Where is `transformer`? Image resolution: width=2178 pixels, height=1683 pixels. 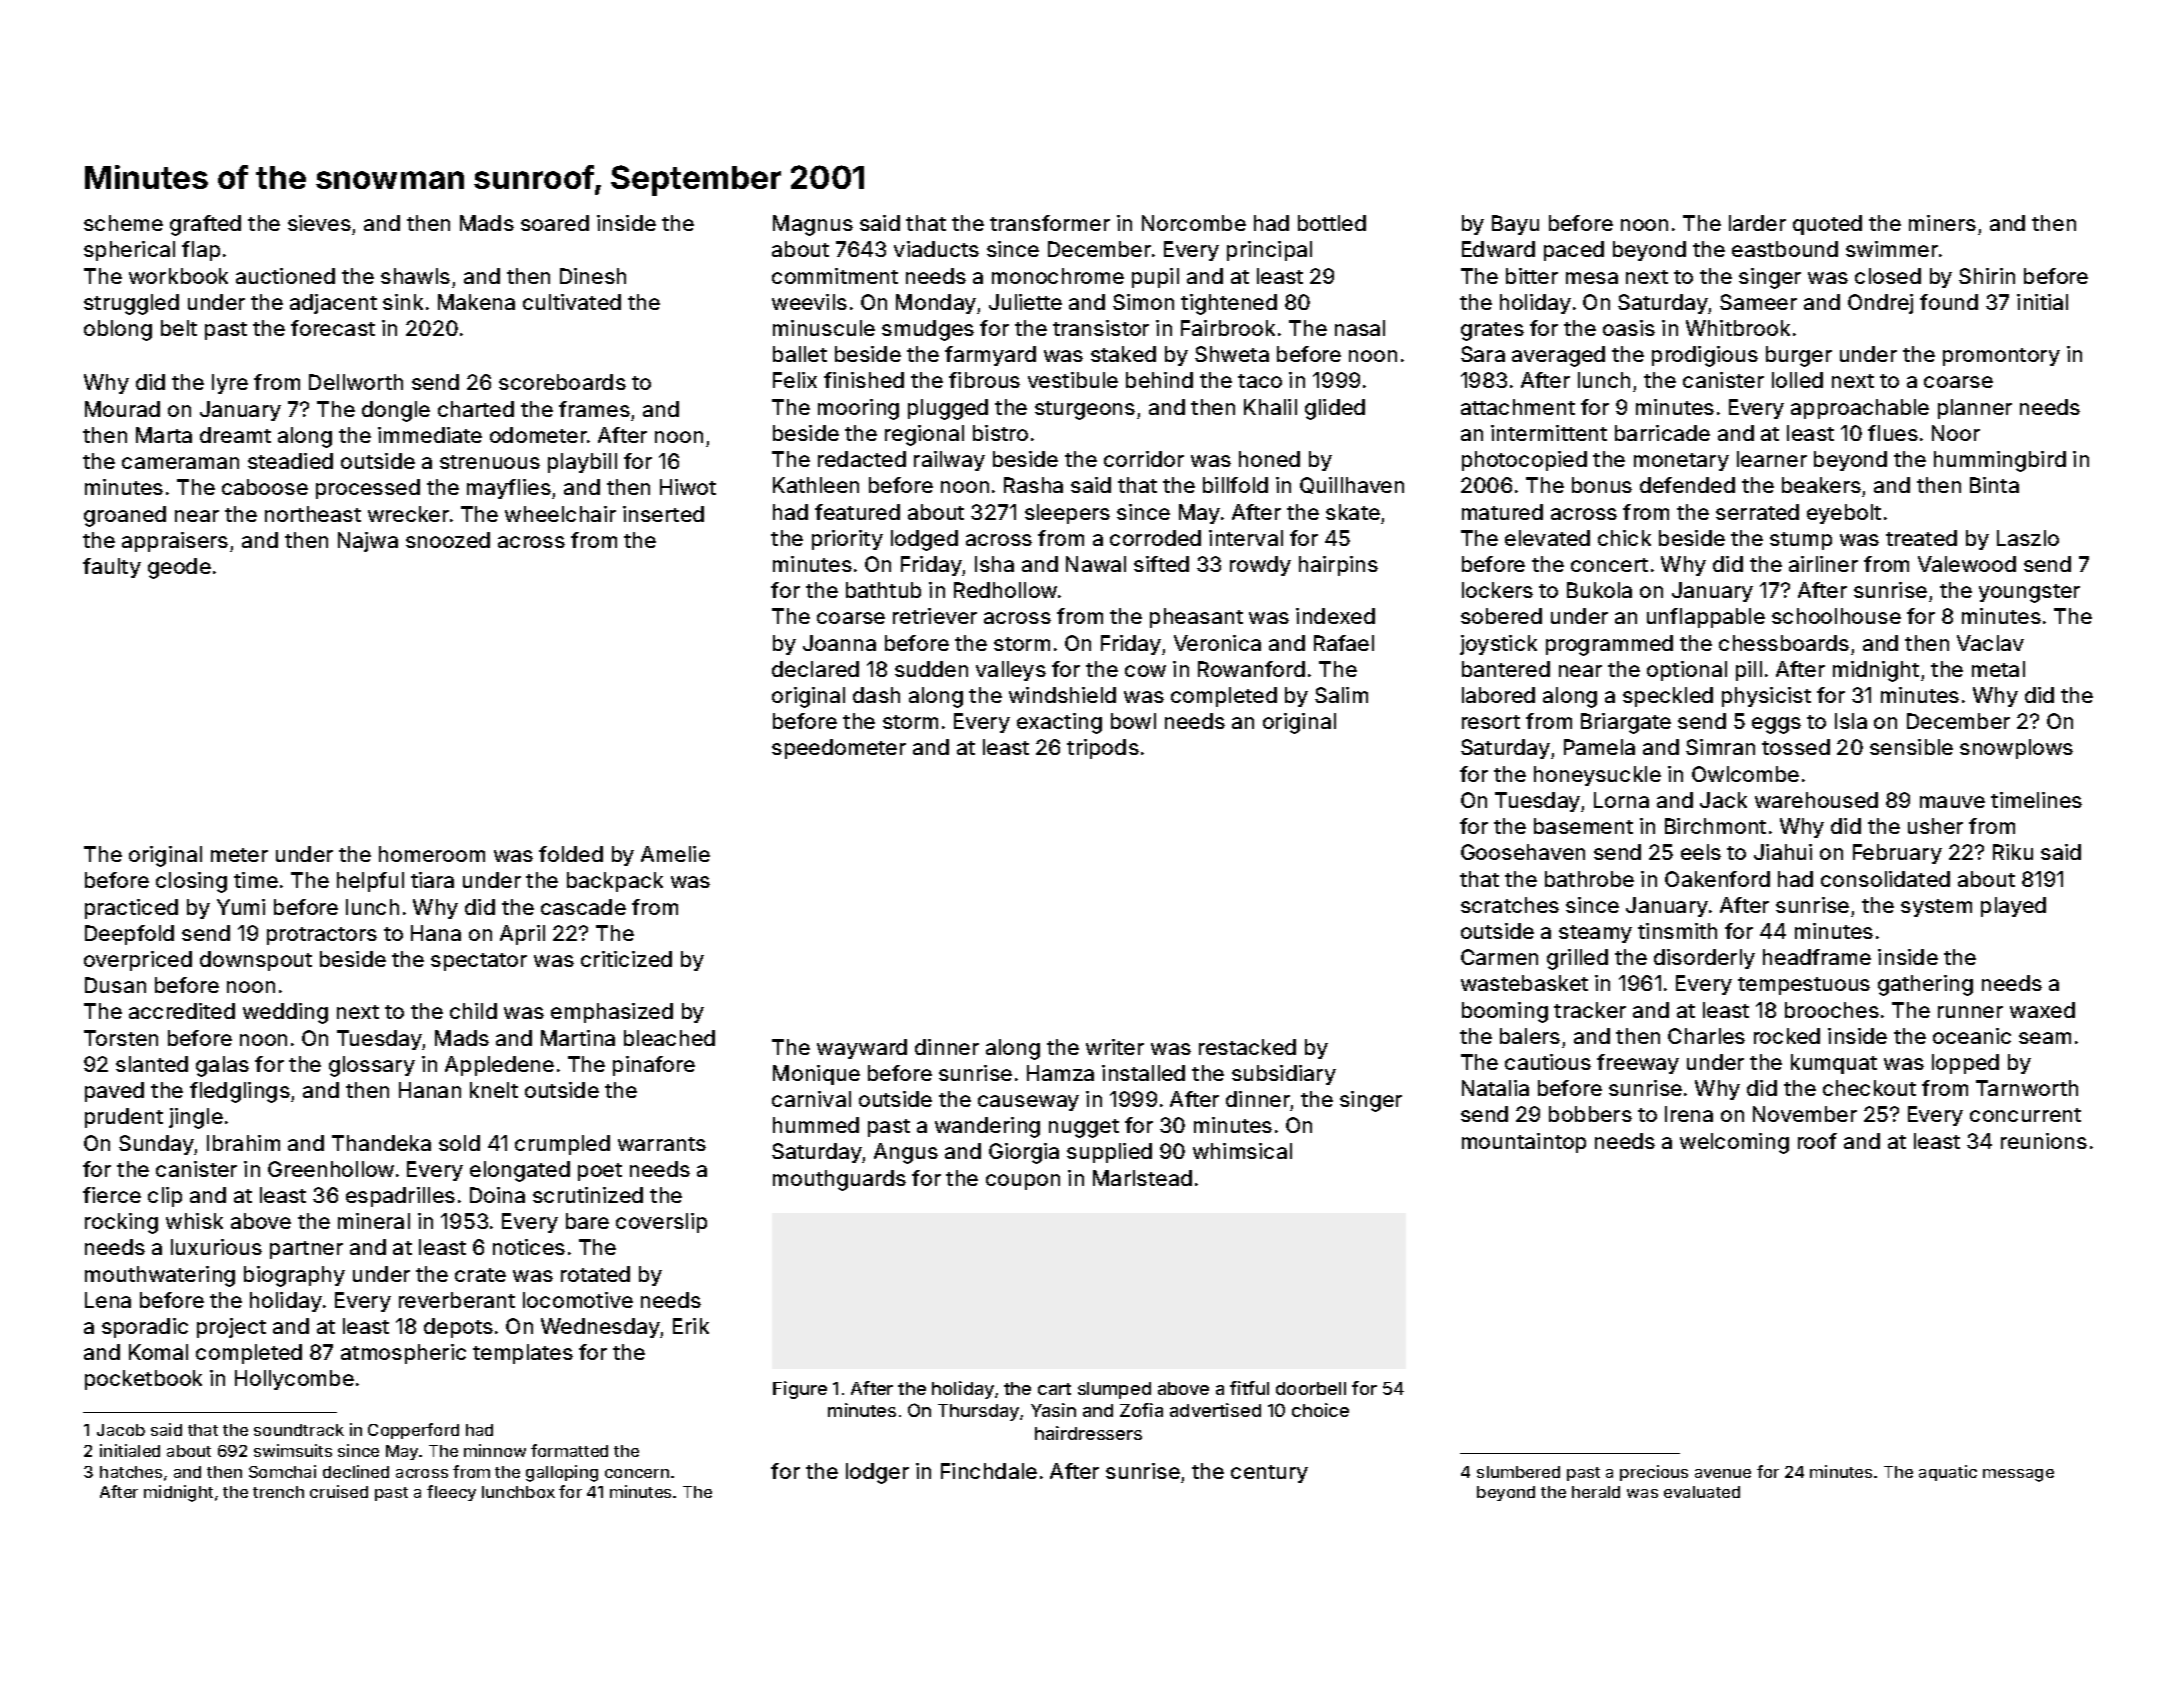 transformer is located at coordinates (1050, 223).
